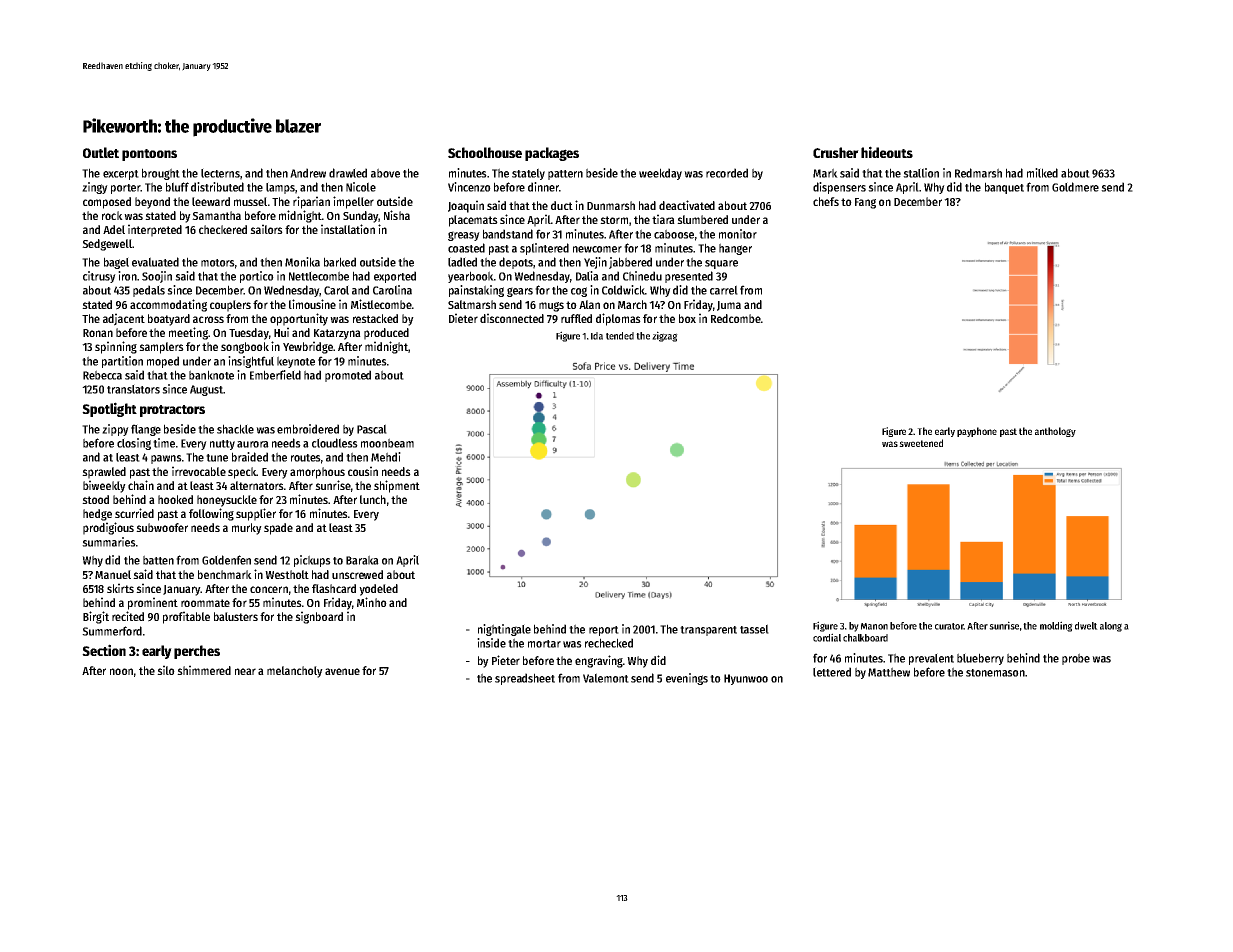 The image size is (1233, 952). What do you see at coordinates (836, 152) in the document?
I see `Crusher` at bounding box center [836, 152].
